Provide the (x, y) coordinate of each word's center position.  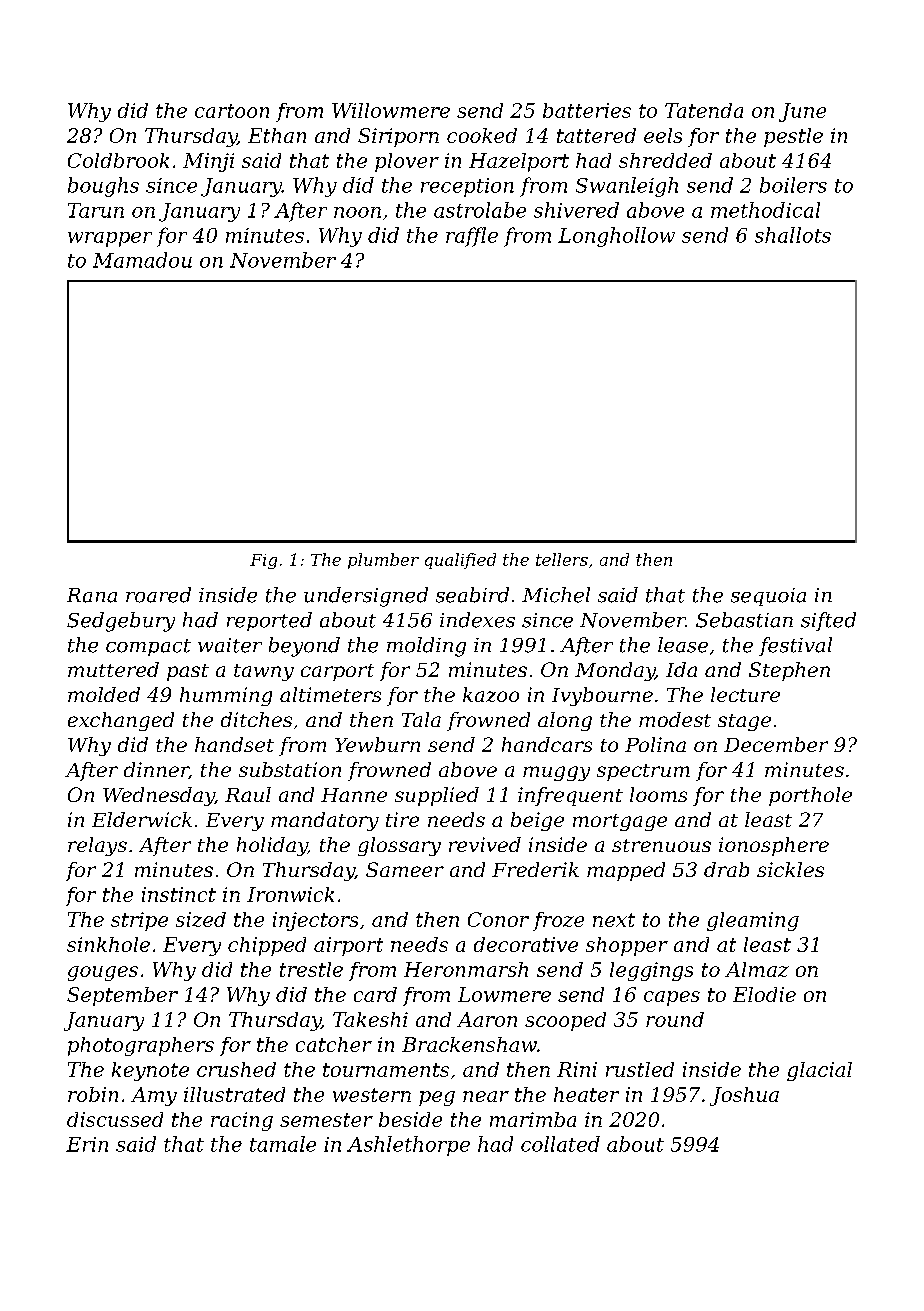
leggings (651, 971)
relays (97, 846)
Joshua (744, 1096)
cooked (482, 135)
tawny (264, 672)
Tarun (96, 210)
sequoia (768, 597)
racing (242, 1121)
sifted (828, 621)
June (802, 112)
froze (558, 921)
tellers (562, 559)
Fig (263, 561)
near (486, 1096)
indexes (477, 620)
